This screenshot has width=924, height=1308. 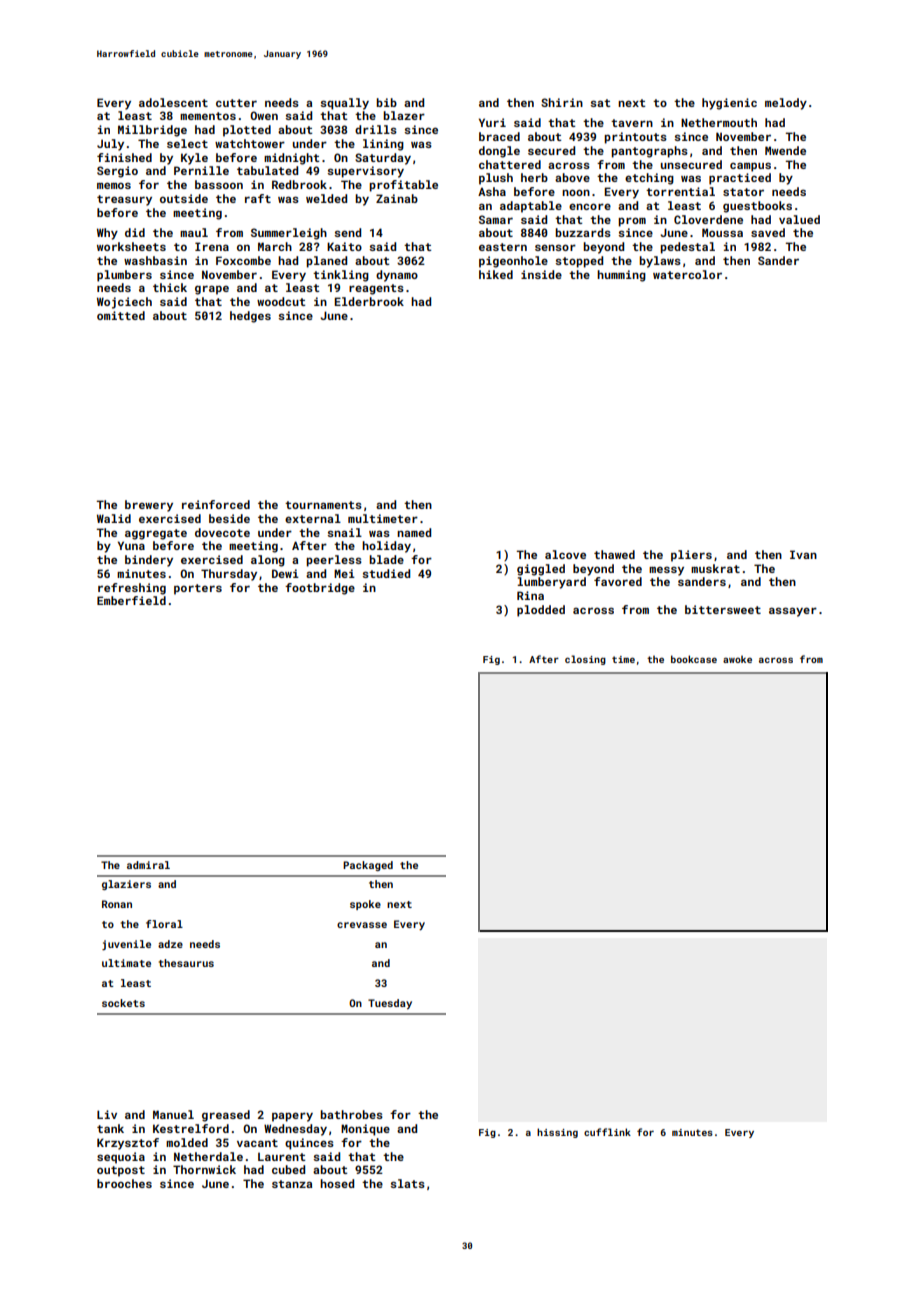 What do you see at coordinates (124, 1183) in the screenshot?
I see `brooches` at bounding box center [124, 1183].
